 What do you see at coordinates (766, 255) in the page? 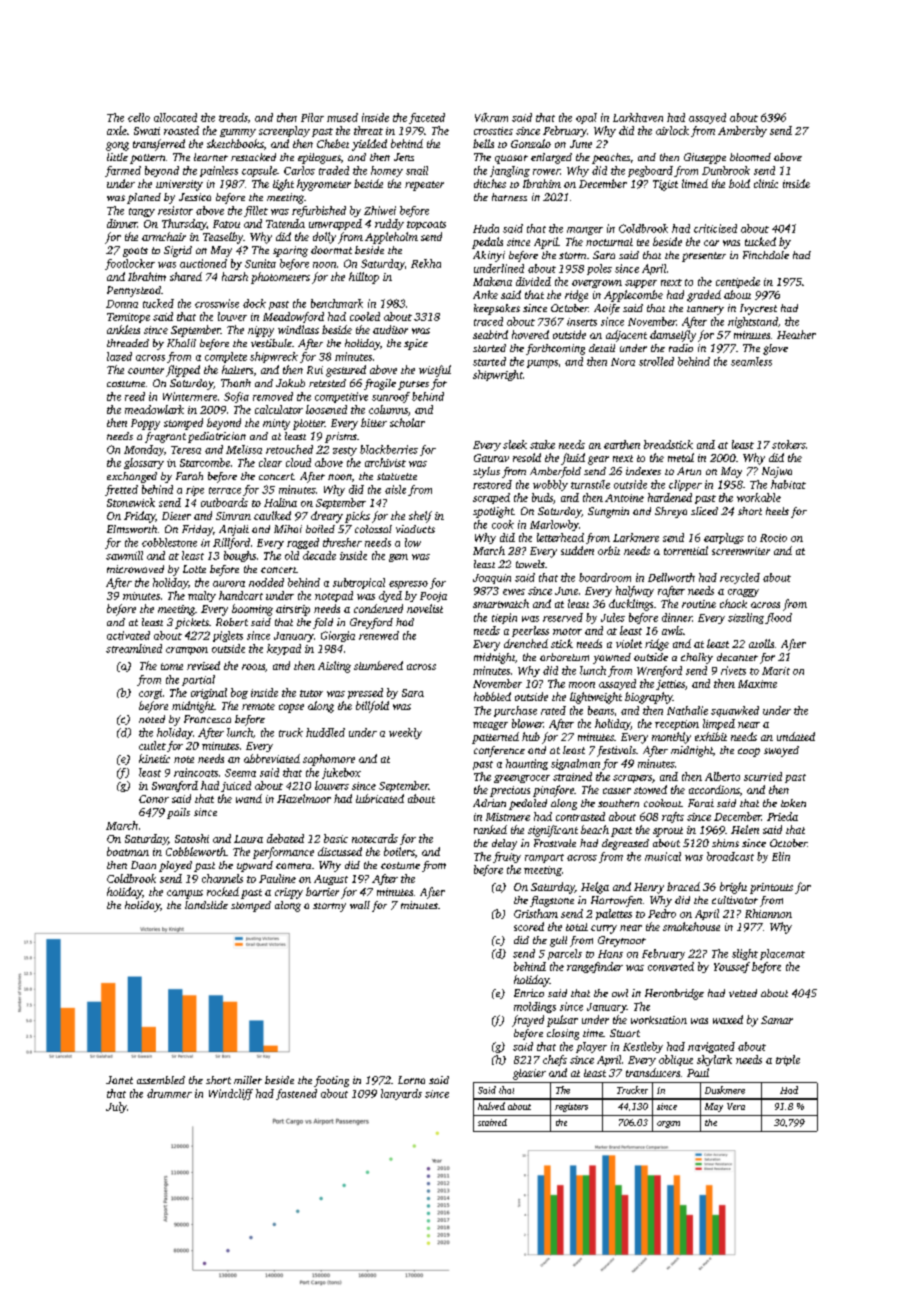
I see `Finchdale` at bounding box center [766, 255].
